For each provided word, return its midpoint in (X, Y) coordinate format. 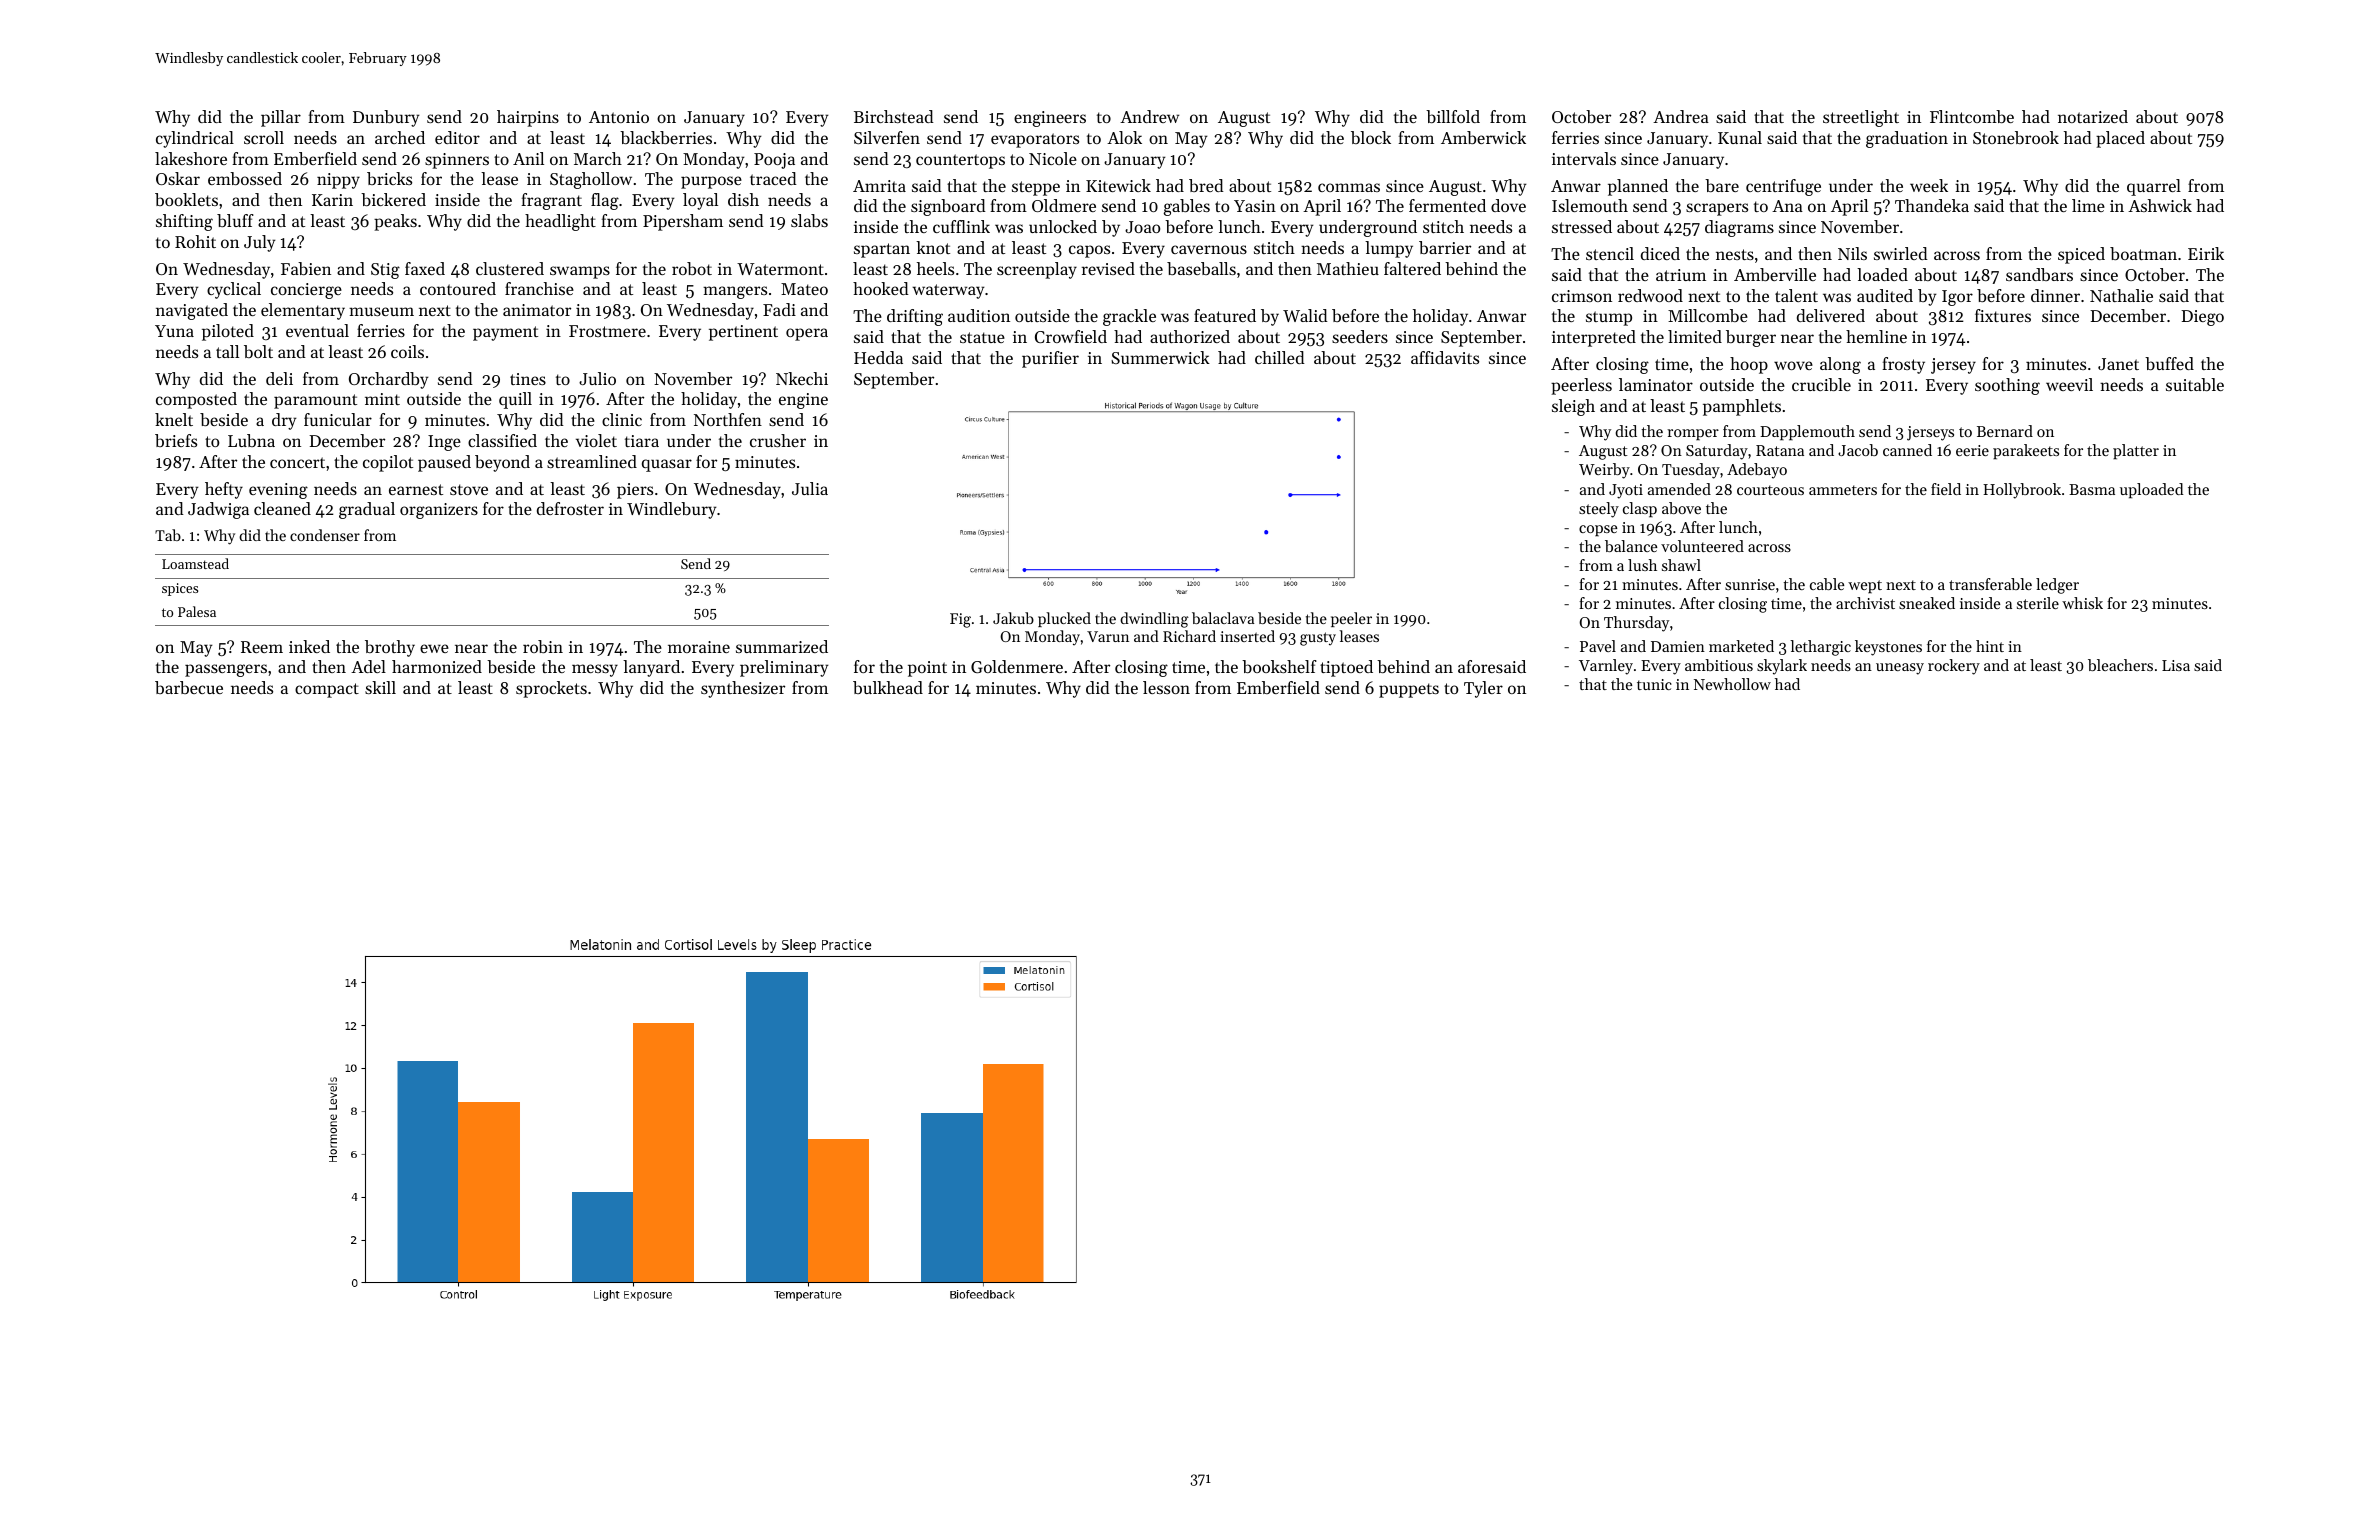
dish (743, 199)
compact (327, 690)
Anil (528, 158)
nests (1735, 254)
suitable (2195, 384)
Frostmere (607, 331)
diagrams (1739, 228)
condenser (325, 535)
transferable (1990, 584)
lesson (1166, 687)
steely (1599, 510)
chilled (1280, 357)
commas (1349, 187)
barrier (1445, 247)
